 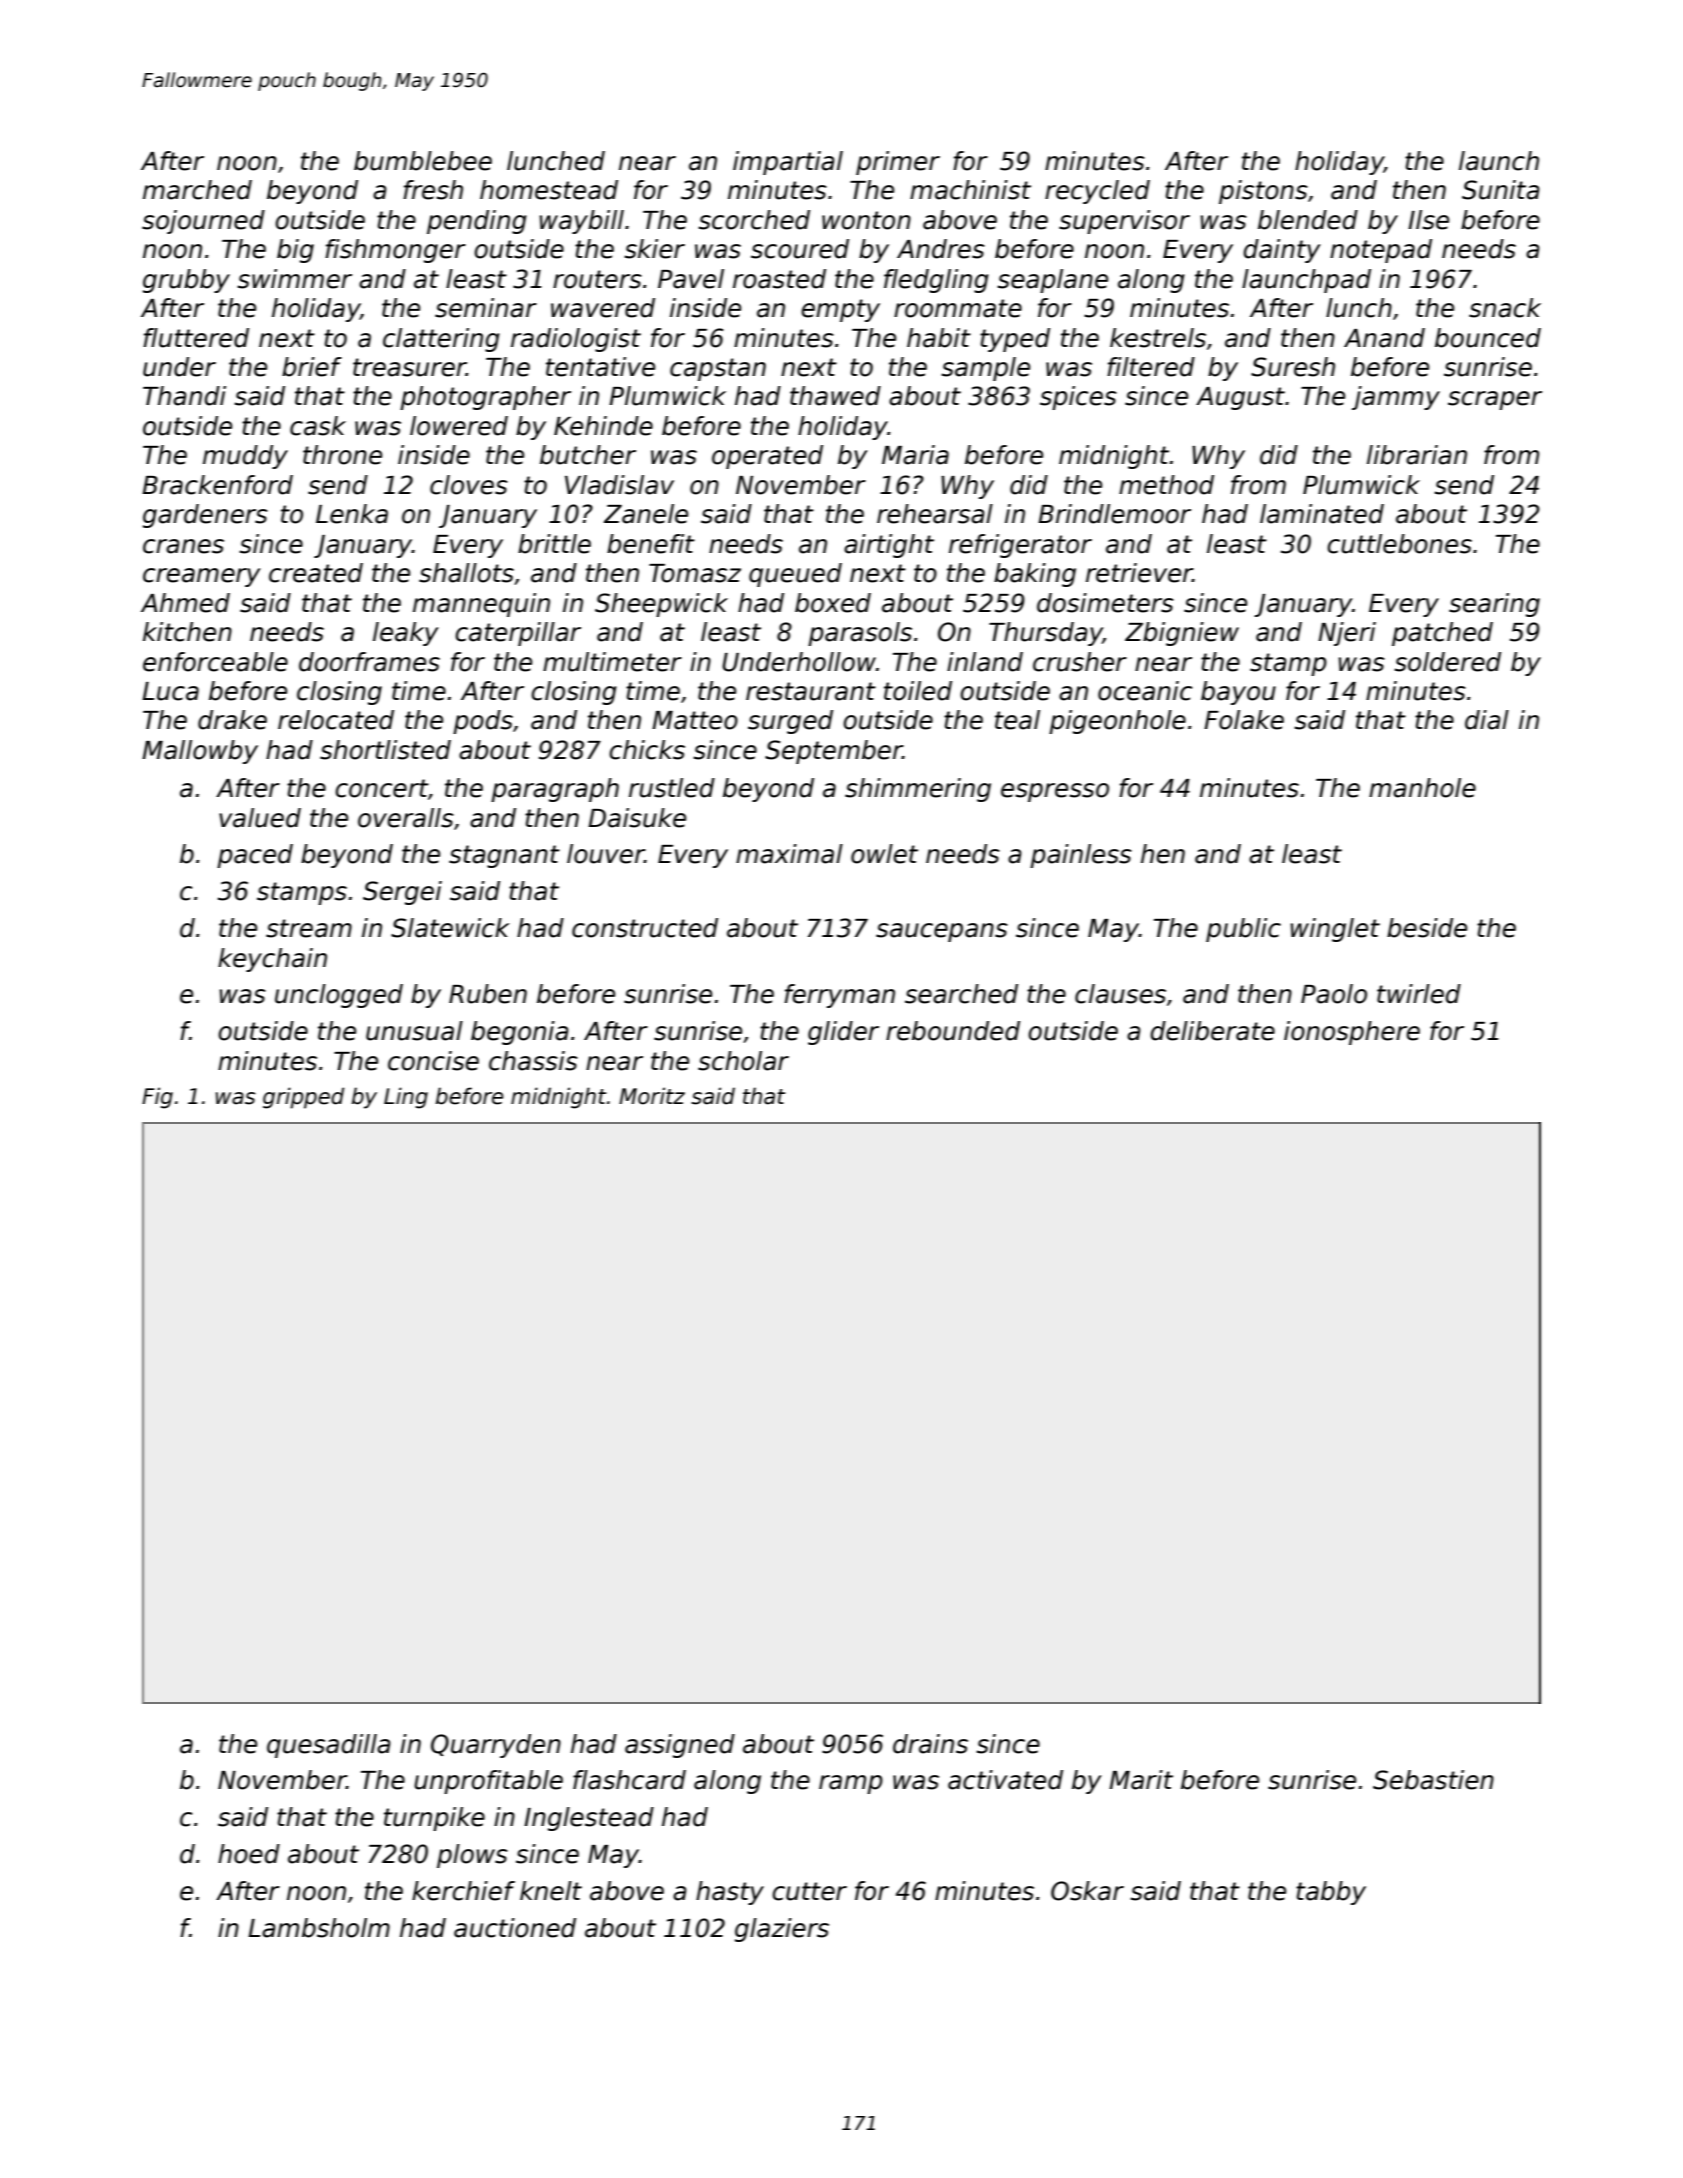 What do you see at coordinates (1433, 1780) in the screenshot?
I see `Sebastien` at bounding box center [1433, 1780].
